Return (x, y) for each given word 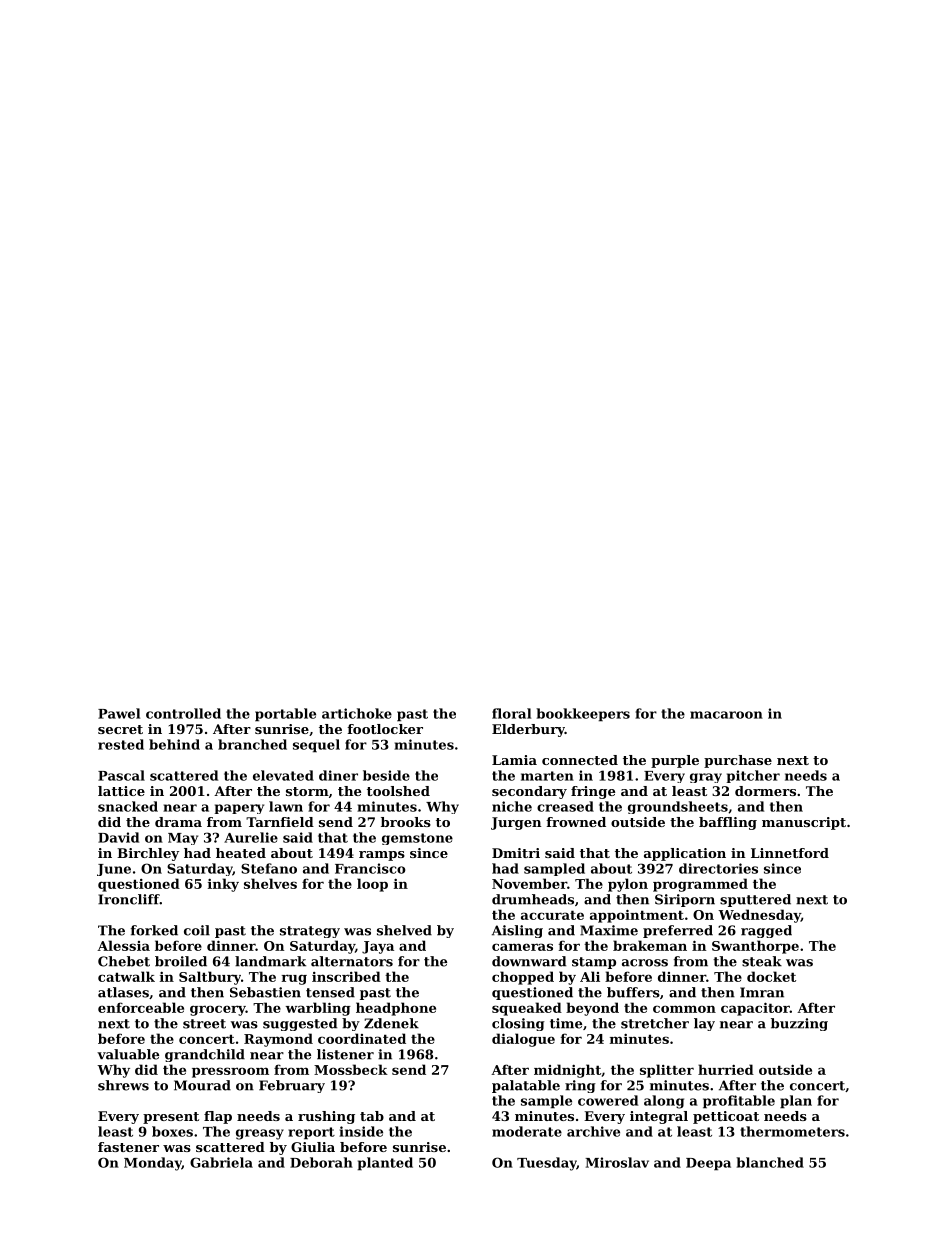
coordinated (362, 1038)
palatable (526, 1086)
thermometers (792, 1131)
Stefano (269, 868)
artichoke (357, 713)
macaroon (726, 715)
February (292, 1086)
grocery (218, 1010)
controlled (183, 713)
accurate (552, 915)
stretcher (655, 1023)
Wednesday (759, 916)
